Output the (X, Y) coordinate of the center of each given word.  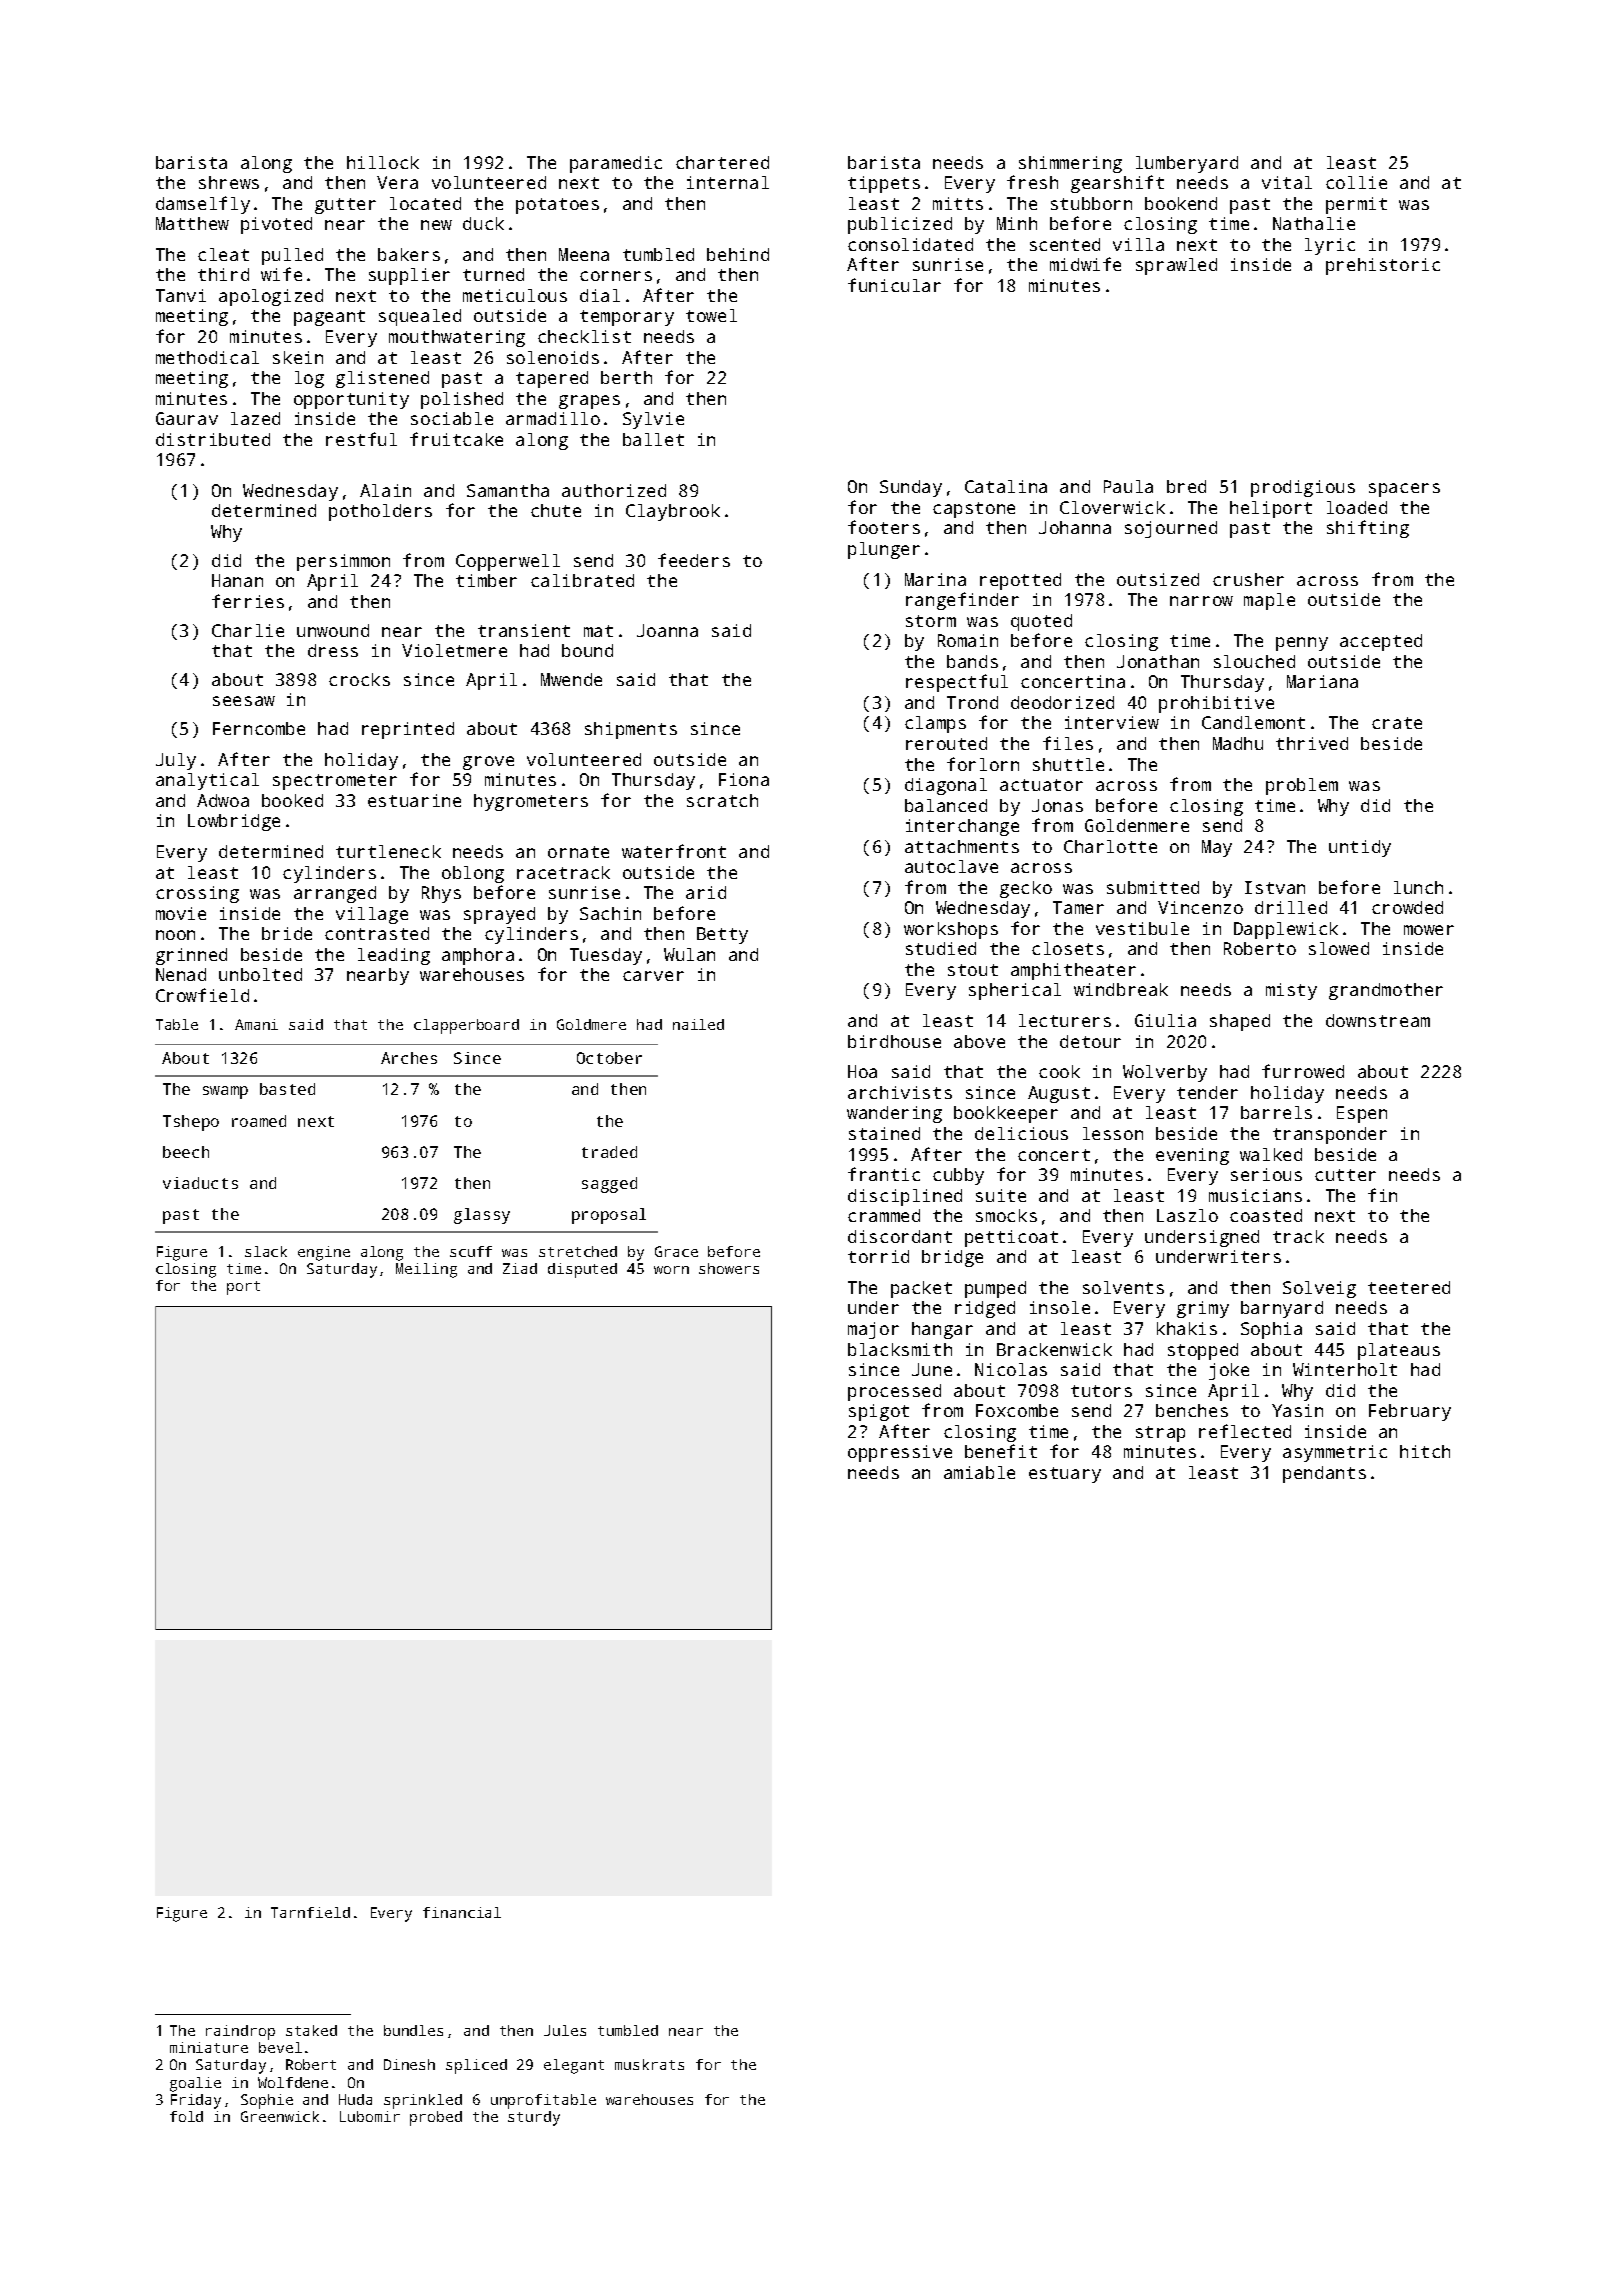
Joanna (667, 630)
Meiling (426, 1270)
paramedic (616, 164)
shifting (1368, 529)
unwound (333, 630)
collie (1356, 182)
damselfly (203, 205)
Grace (676, 1251)
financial (462, 1912)
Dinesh (409, 2064)
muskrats (649, 2064)
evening (1192, 1156)
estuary (1065, 1475)
